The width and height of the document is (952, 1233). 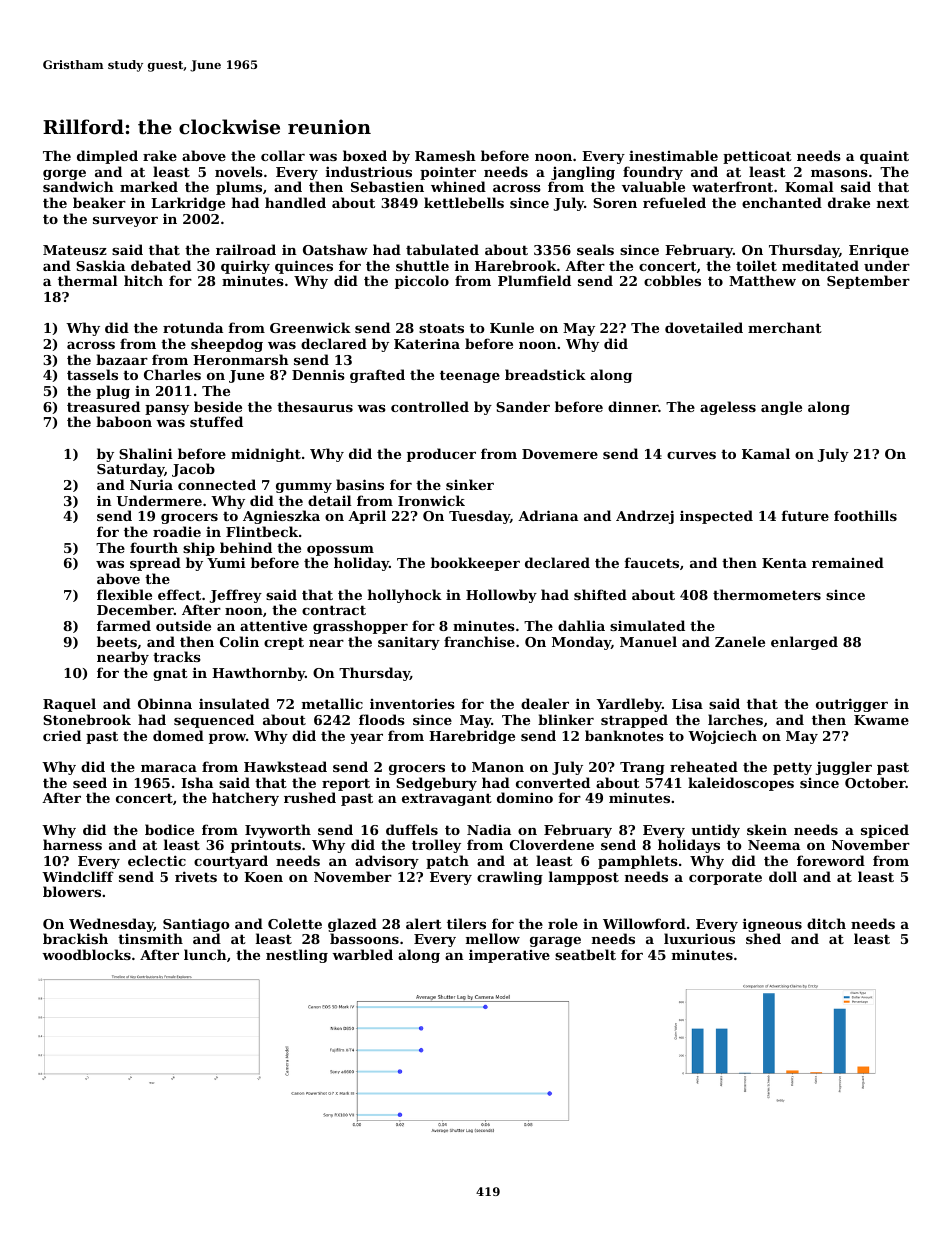 What do you see at coordinates (205, 954) in the document?
I see `lunch` at bounding box center [205, 954].
